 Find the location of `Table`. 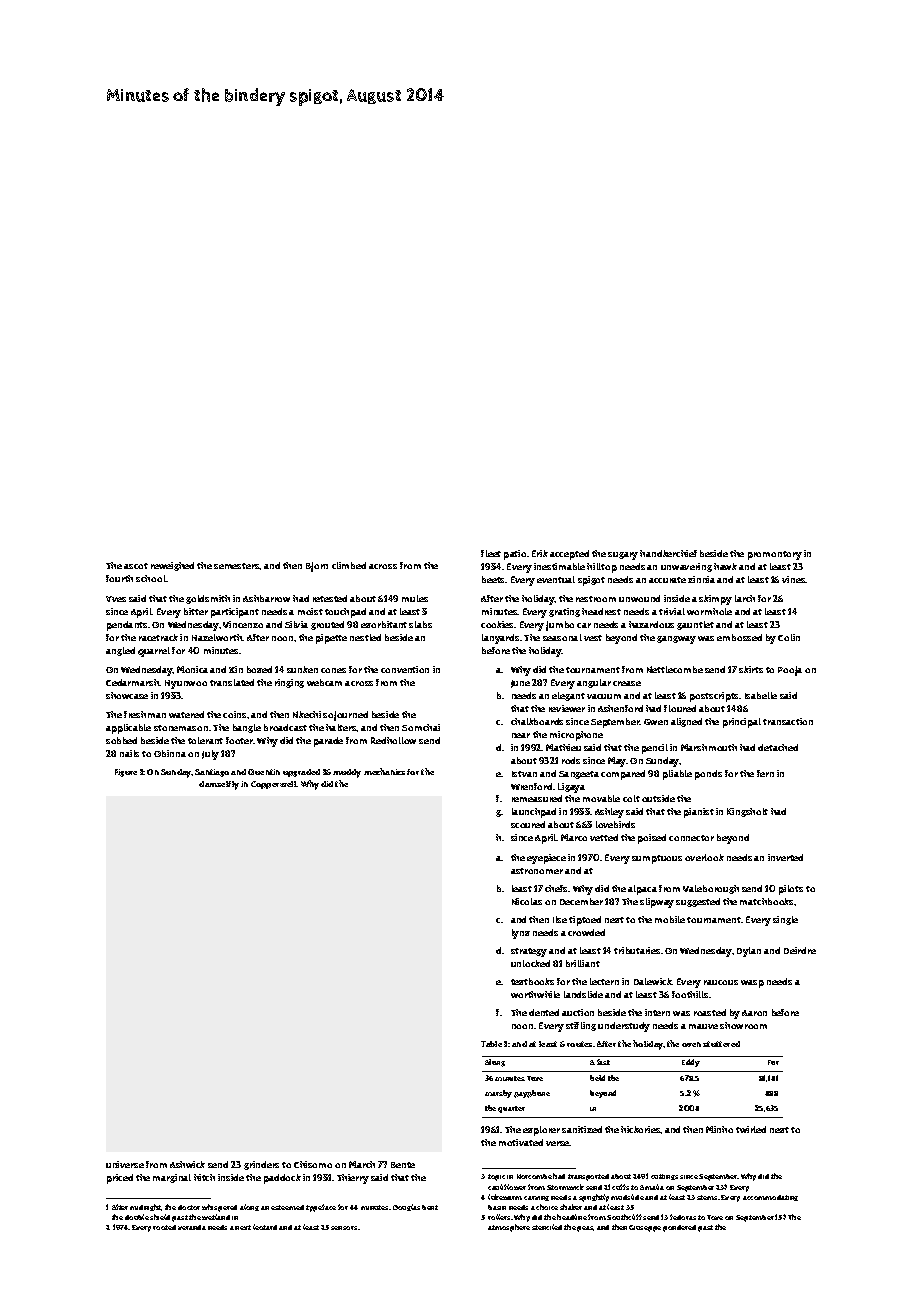

Table is located at coordinates (491, 1044).
